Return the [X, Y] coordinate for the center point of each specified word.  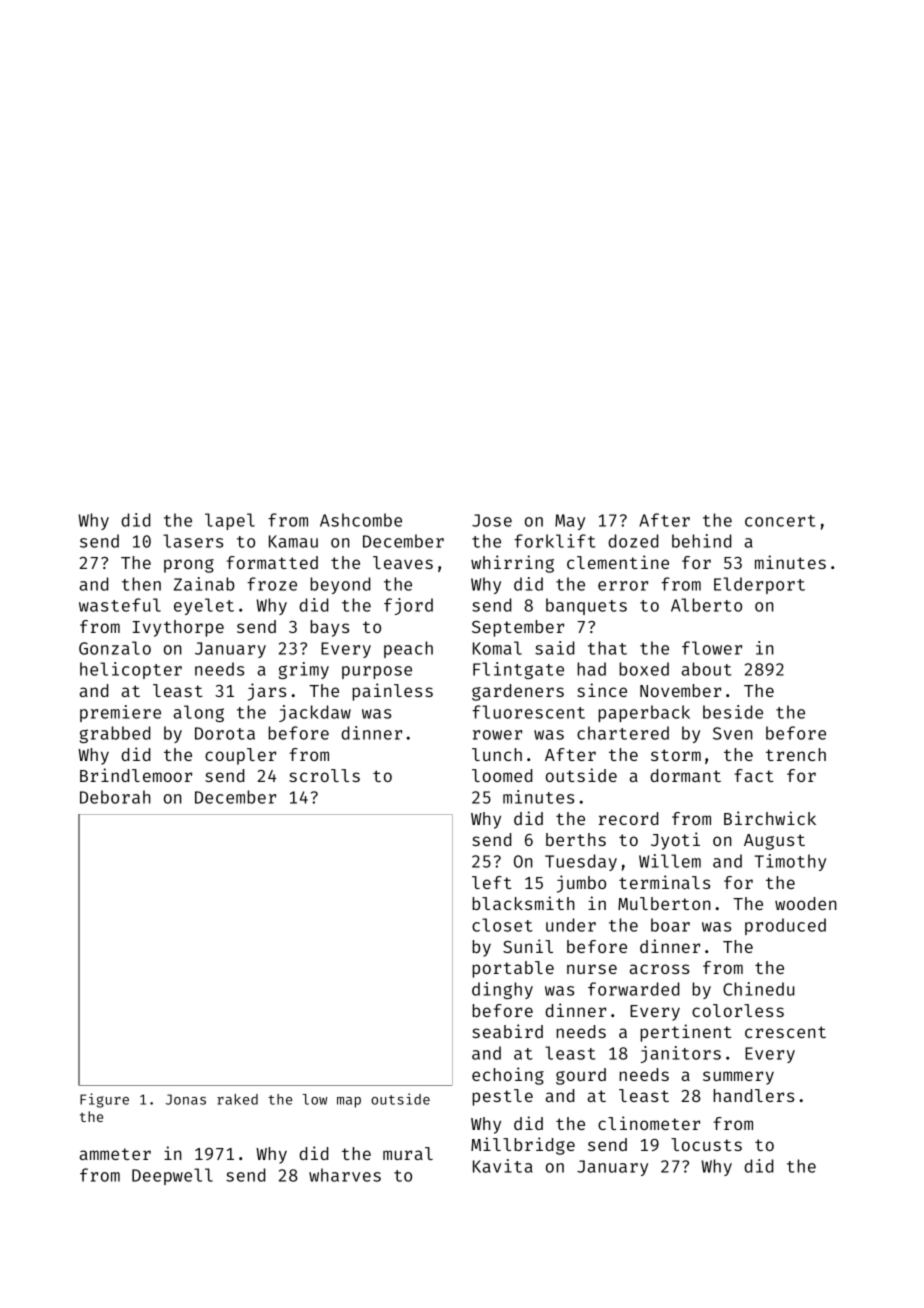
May [570, 522]
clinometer [649, 1123]
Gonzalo [115, 648]
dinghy [502, 990]
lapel [230, 521]
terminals [664, 882]
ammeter [115, 1154]
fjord [408, 606]
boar [670, 925]
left [492, 882]
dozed [633, 541]
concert [780, 521]
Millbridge [523, 1146]
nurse [592, 969]
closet [502, 925]
